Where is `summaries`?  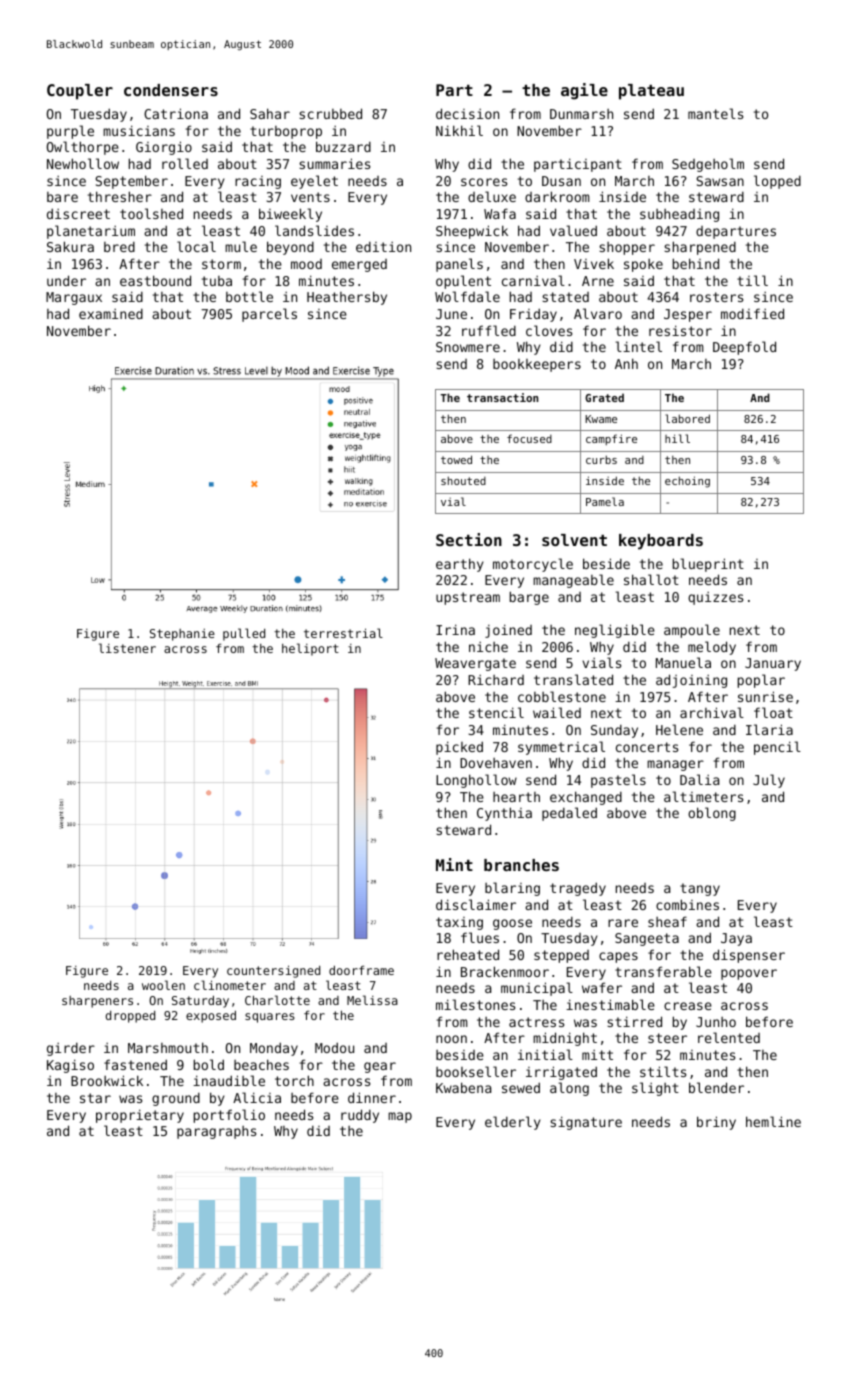 summaries is located at coordinates (334, 163).
